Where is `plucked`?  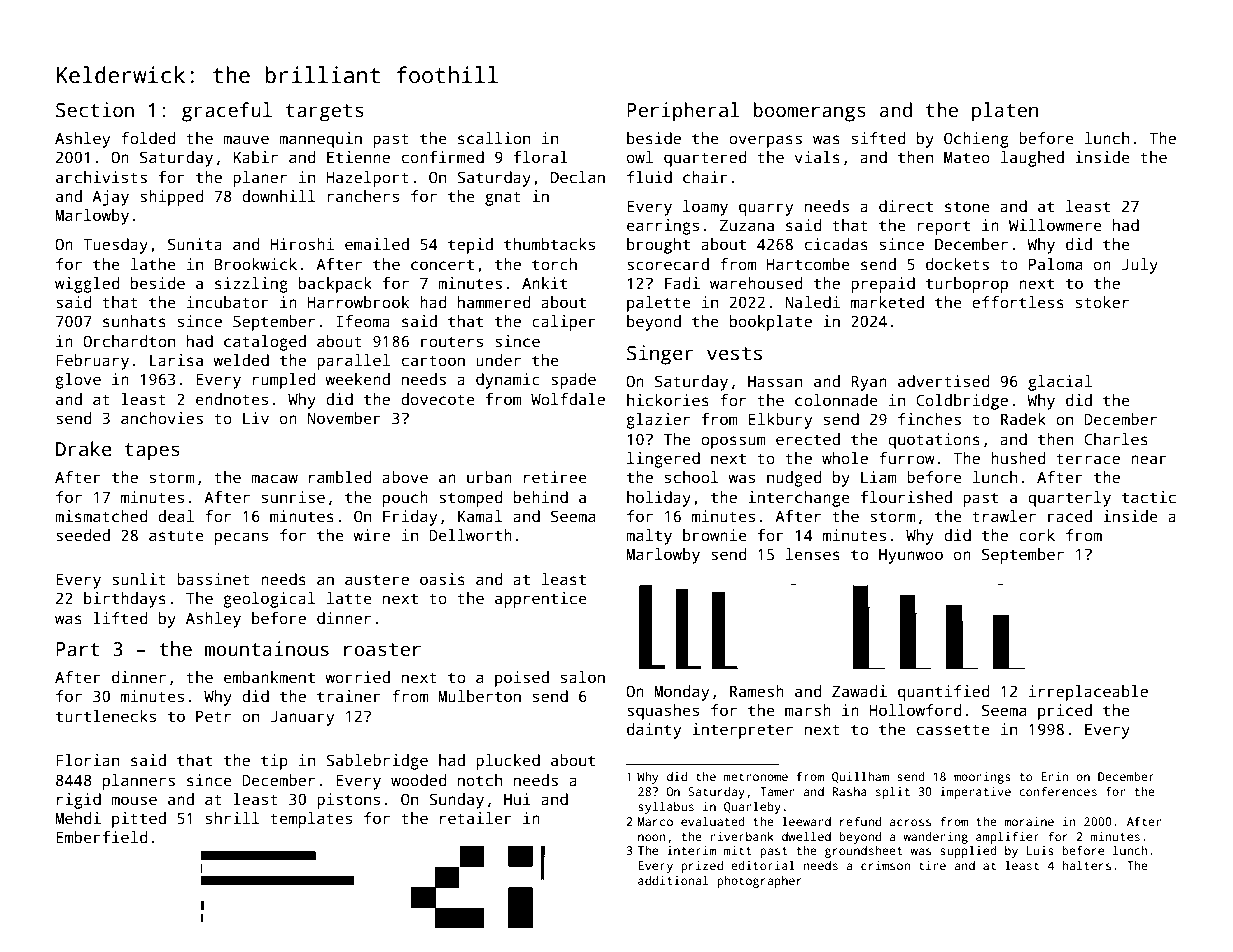 plucked is located at coordinates (508, 762).
